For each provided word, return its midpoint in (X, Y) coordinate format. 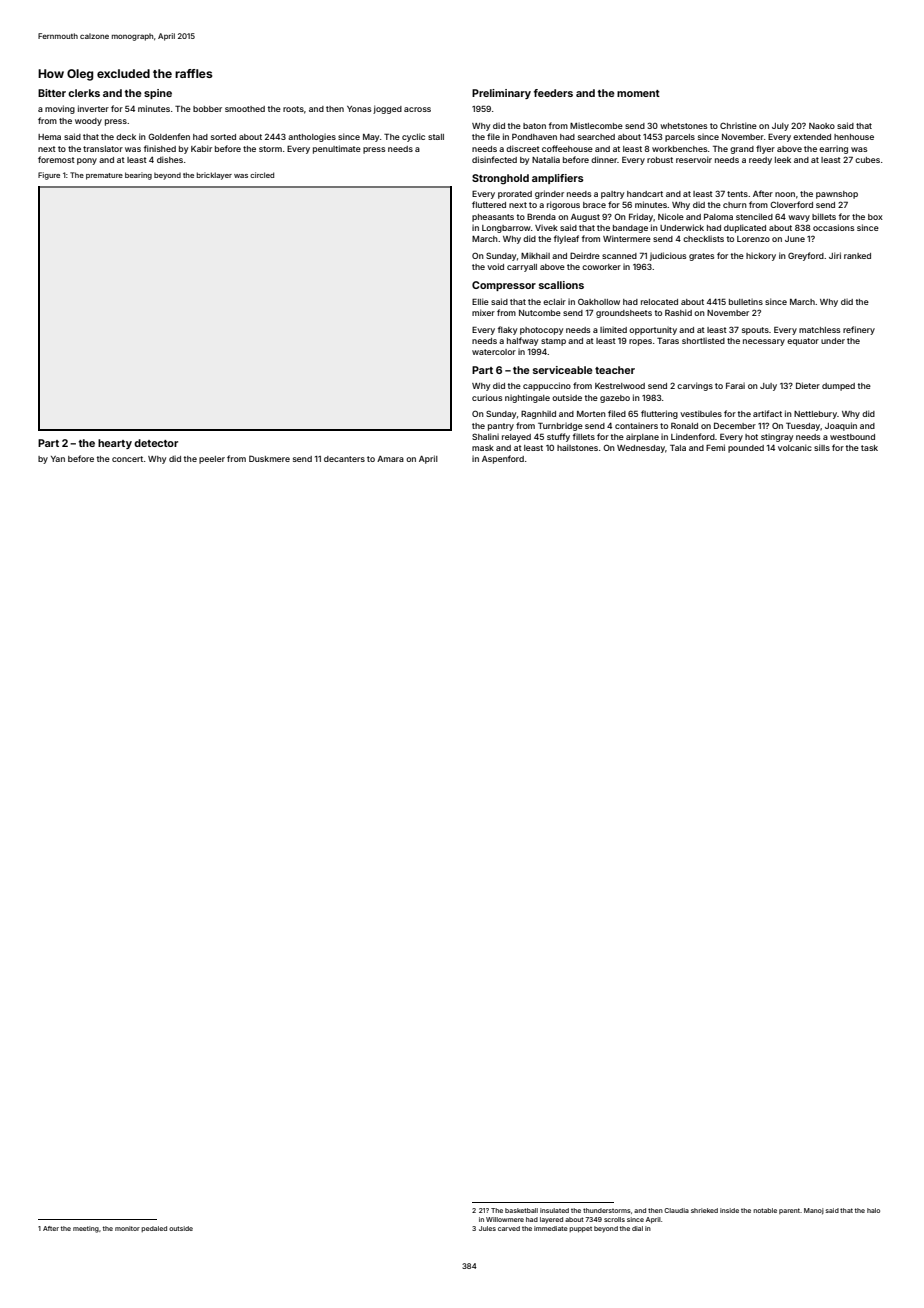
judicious (668, 256)
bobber (207, 109)
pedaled (154, 1229)
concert (127, 459)
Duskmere (269, 458)
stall (436, 137)
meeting (86, 1229)
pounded (746, 449)
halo (873, 1210)
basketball (521, 1210)
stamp (553, 342)
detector (156, 443)
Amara (390, 459)
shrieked (704, 1210)
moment (638, 93)
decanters (344, 459)
